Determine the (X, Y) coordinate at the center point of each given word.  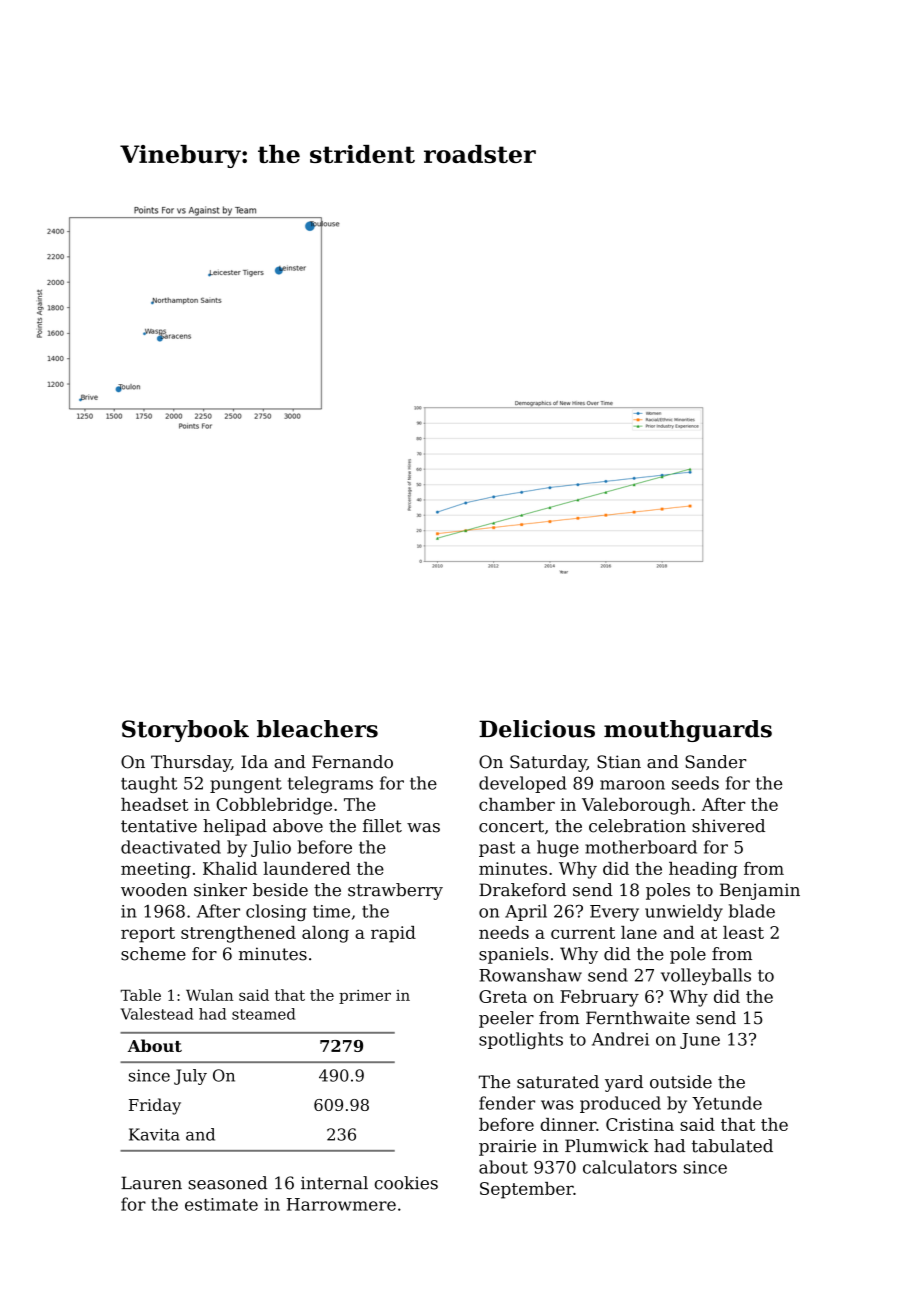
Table (141, 995)
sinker (220, 890)
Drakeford (522, 890)
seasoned (227, 1183)
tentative (159, 826)
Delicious (537, 729)
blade (752, 911)
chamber (517, 804)
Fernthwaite (638, 1018)
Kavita (154, 1134)
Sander (715, 762)
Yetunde (727, 1103)
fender (507, 1103)
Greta (503, 996)
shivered (728, 826)
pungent (246, 785)
